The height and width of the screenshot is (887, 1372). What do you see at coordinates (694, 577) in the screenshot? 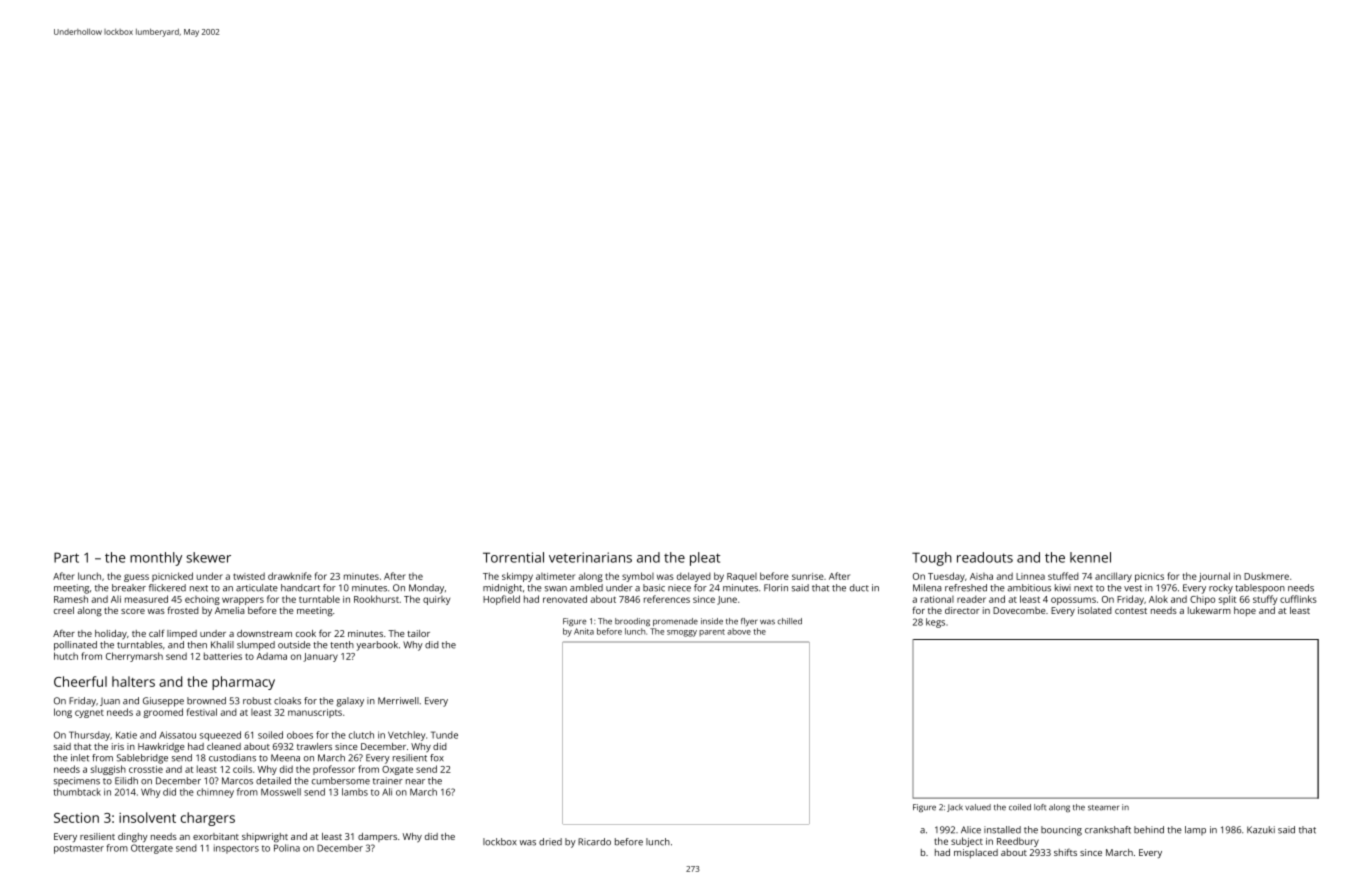
I see `delayed` at bounding box center [694, 577].
